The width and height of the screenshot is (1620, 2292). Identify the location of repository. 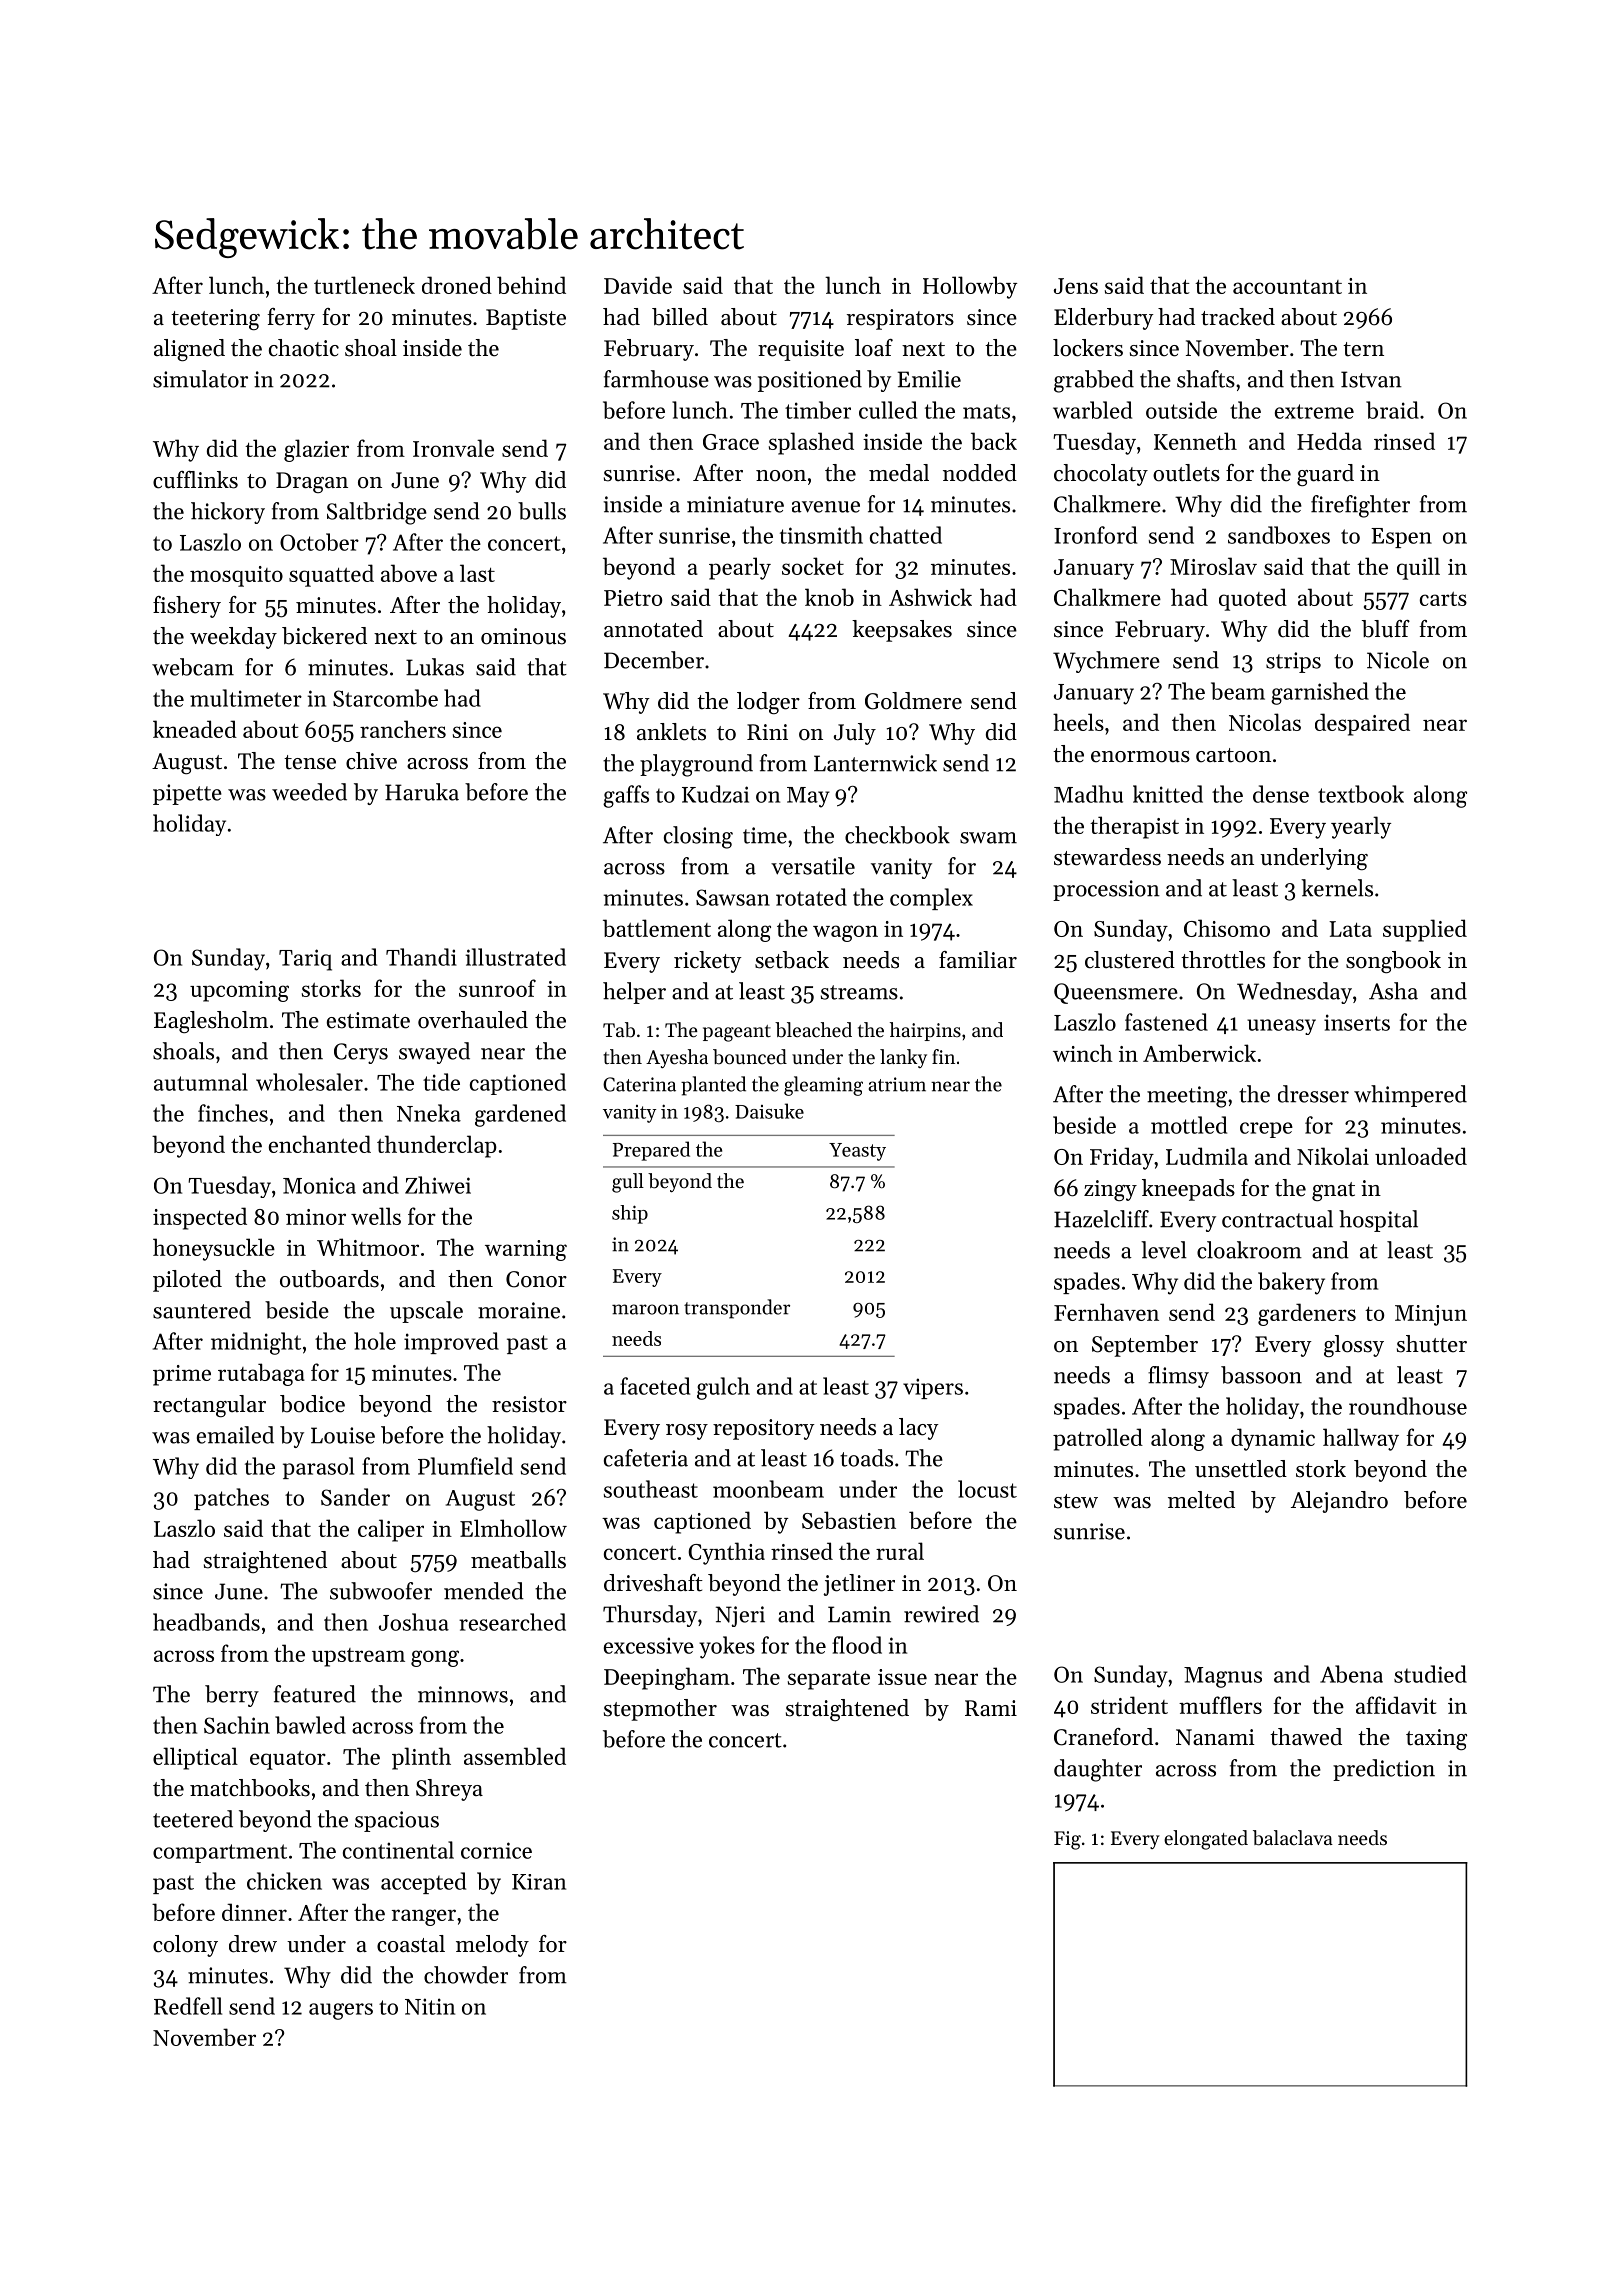
(764, 1429).
